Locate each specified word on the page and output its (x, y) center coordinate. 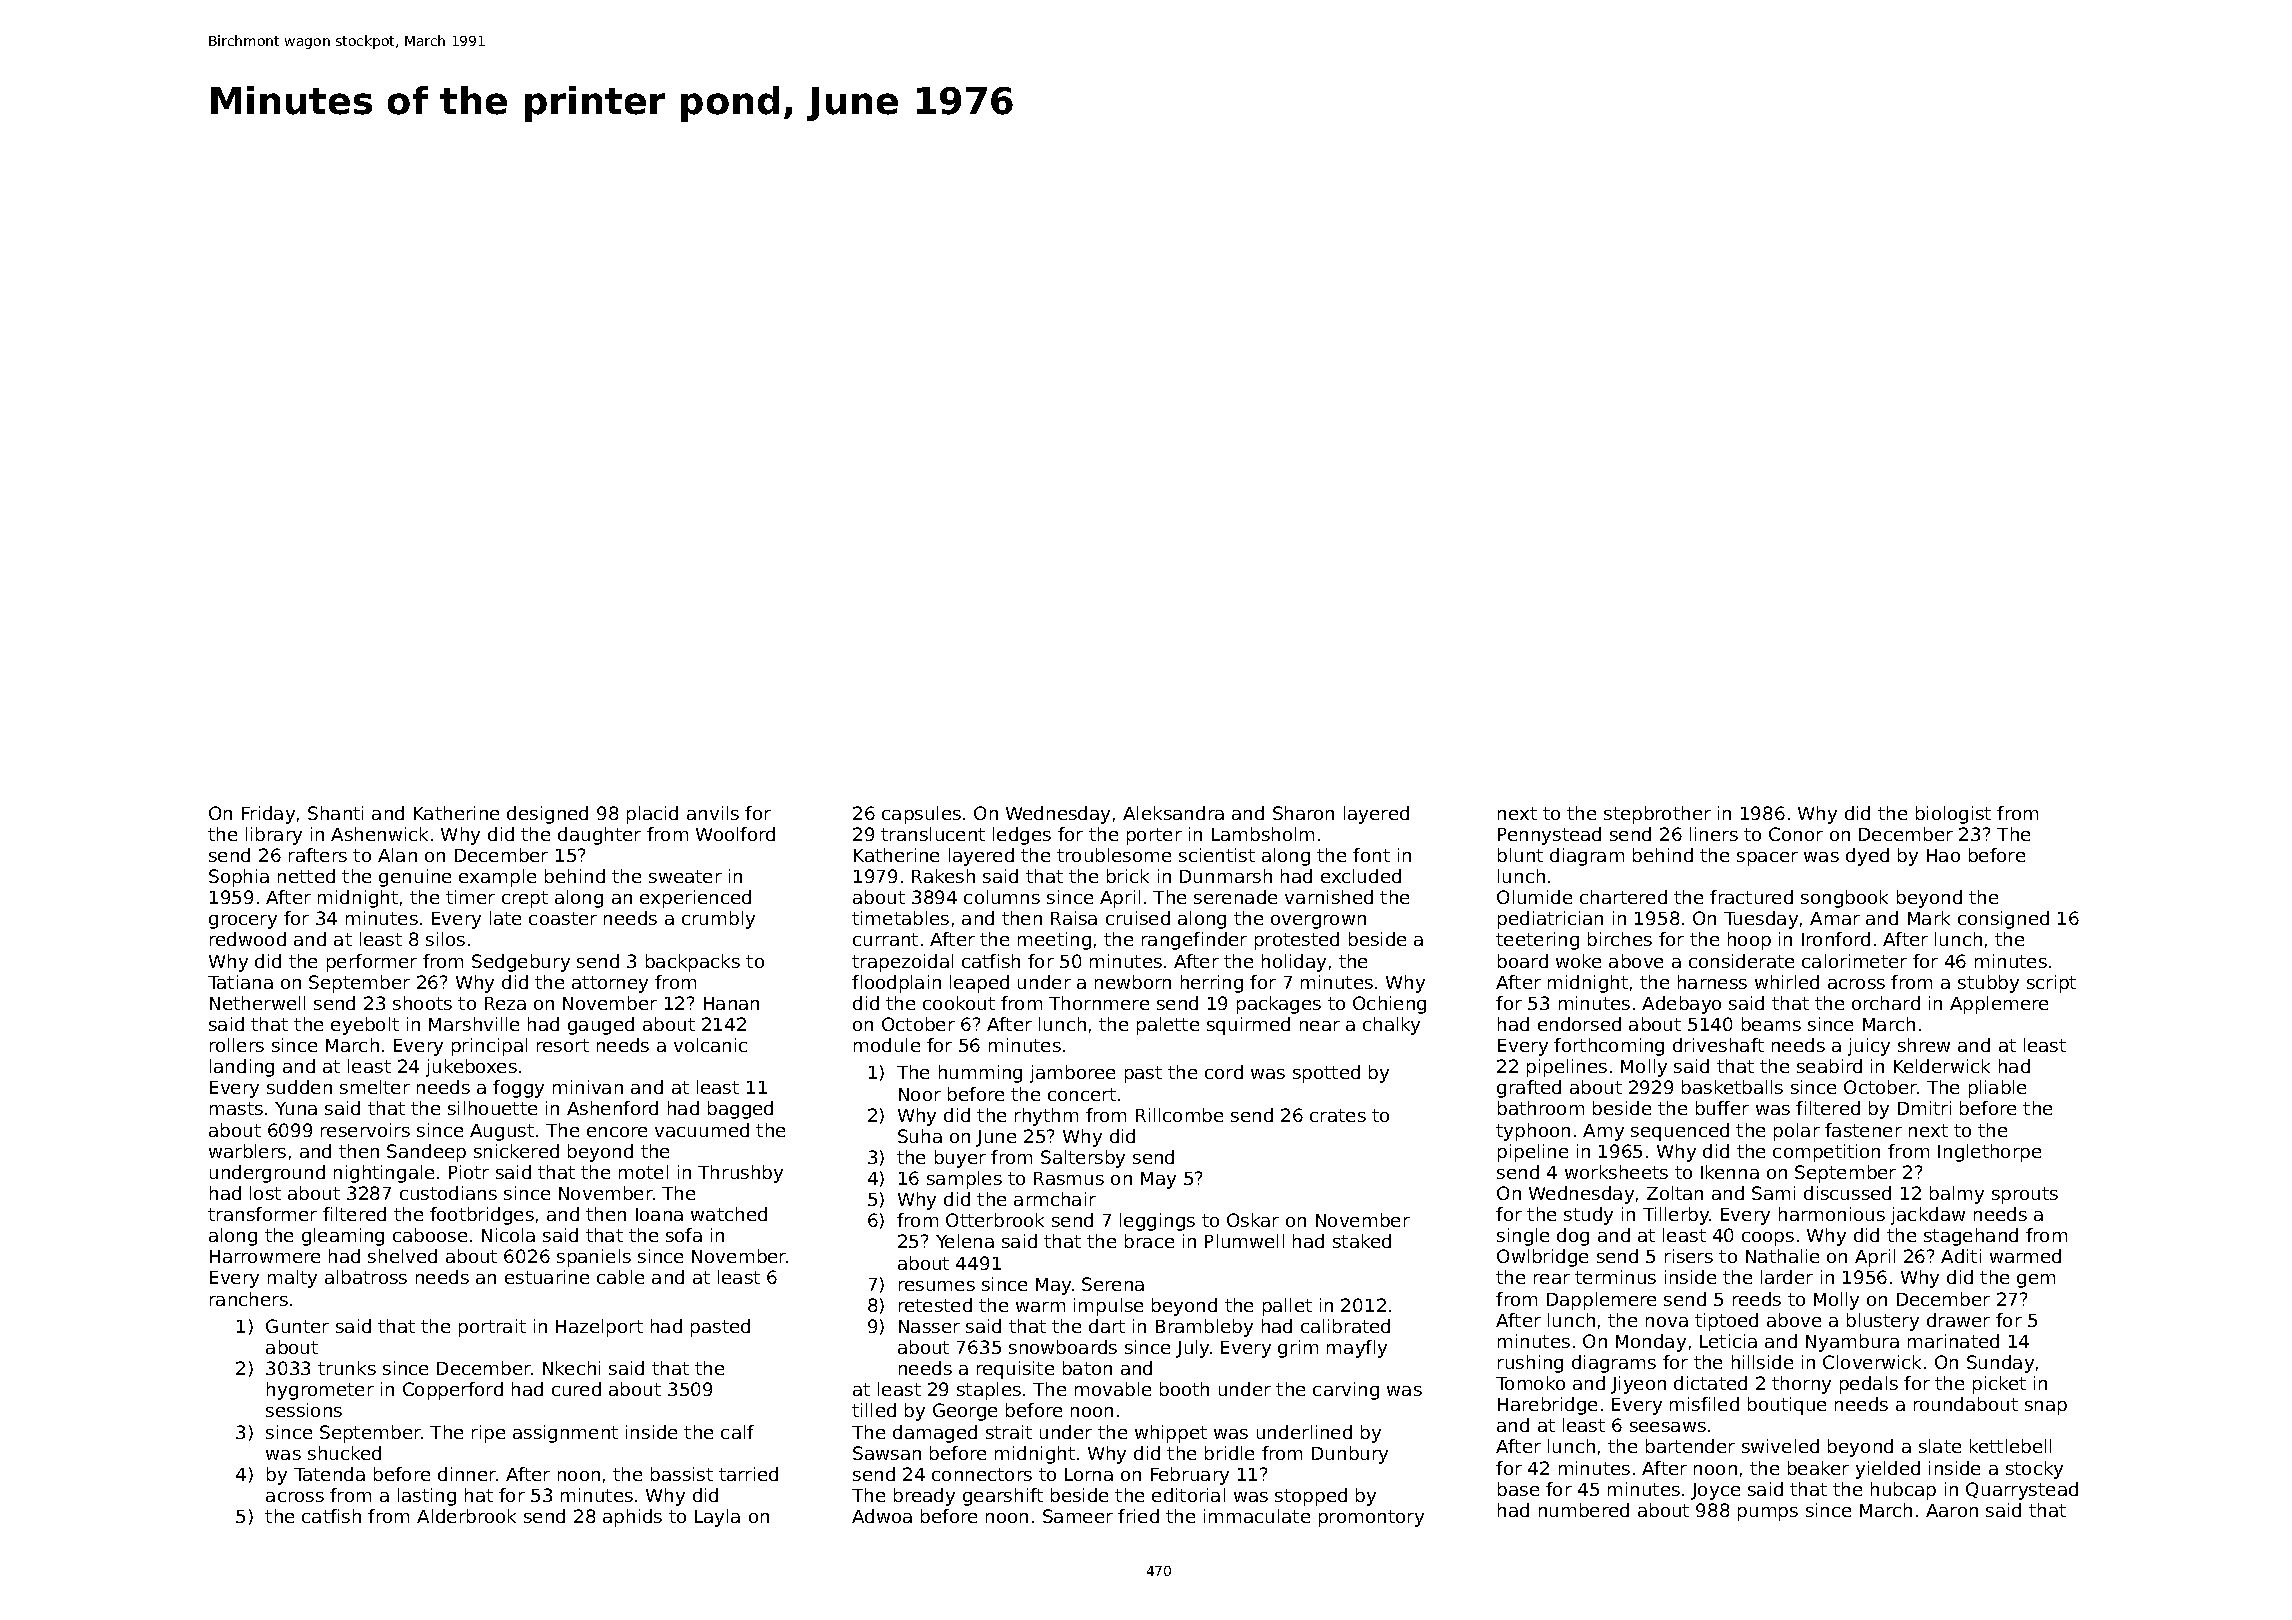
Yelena (965, 1241)
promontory (1371, 1518)
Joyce (1715, 1491)
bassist (682, 1474)
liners (1714, 834)
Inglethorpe (1989, 1153)
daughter (599, 836)
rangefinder (1194, 941)
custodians (448, 1193)
